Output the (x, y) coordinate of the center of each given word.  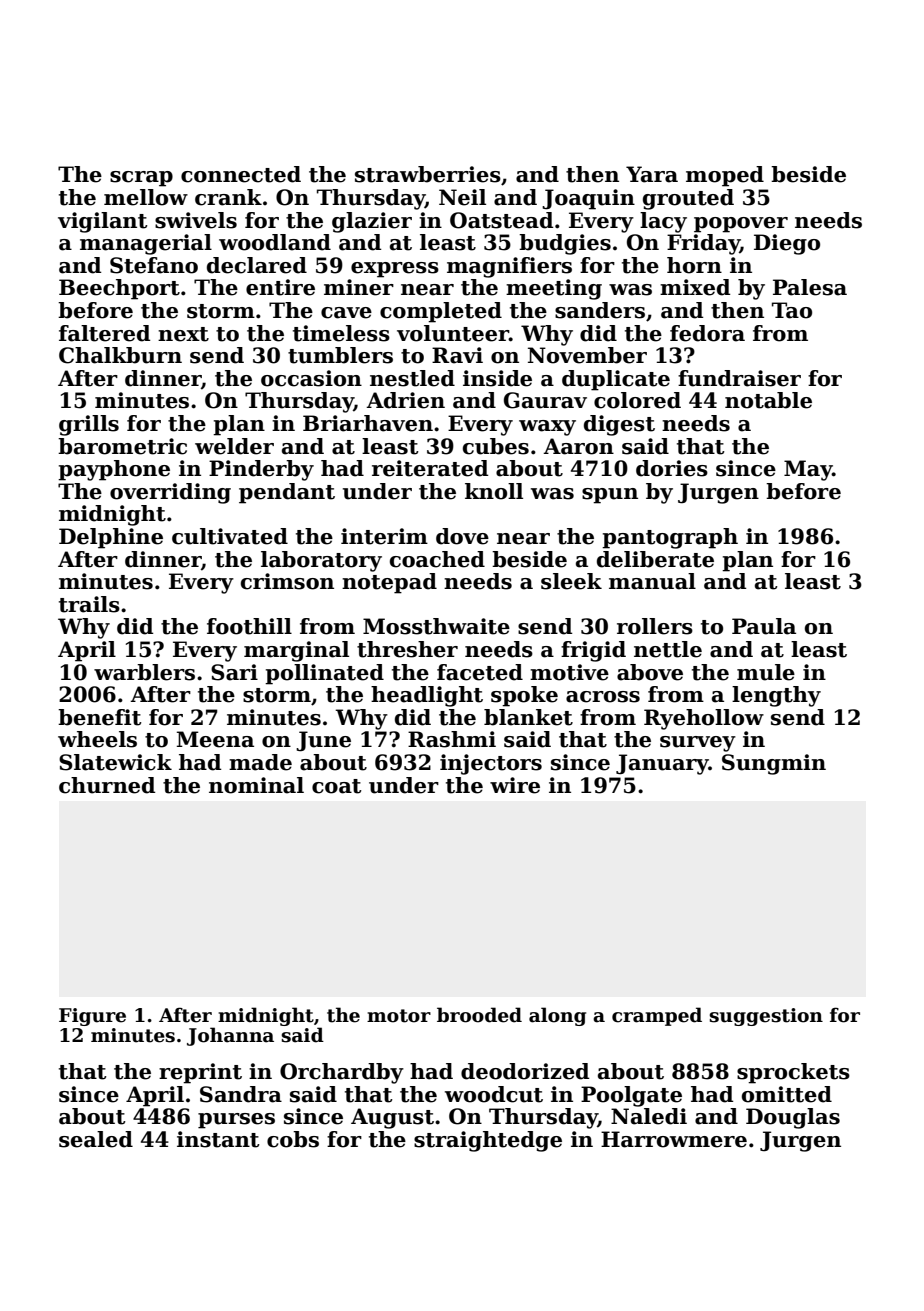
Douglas (793, 1118)
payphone (114, 470)
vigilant (103, 222)
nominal (256, 785)
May (808, 470)
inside (497, 378)
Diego (787, 244)
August (392, 1118)
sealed (96, 1139)
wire (515, 785)
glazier (372, 222)
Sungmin (774, 764)
